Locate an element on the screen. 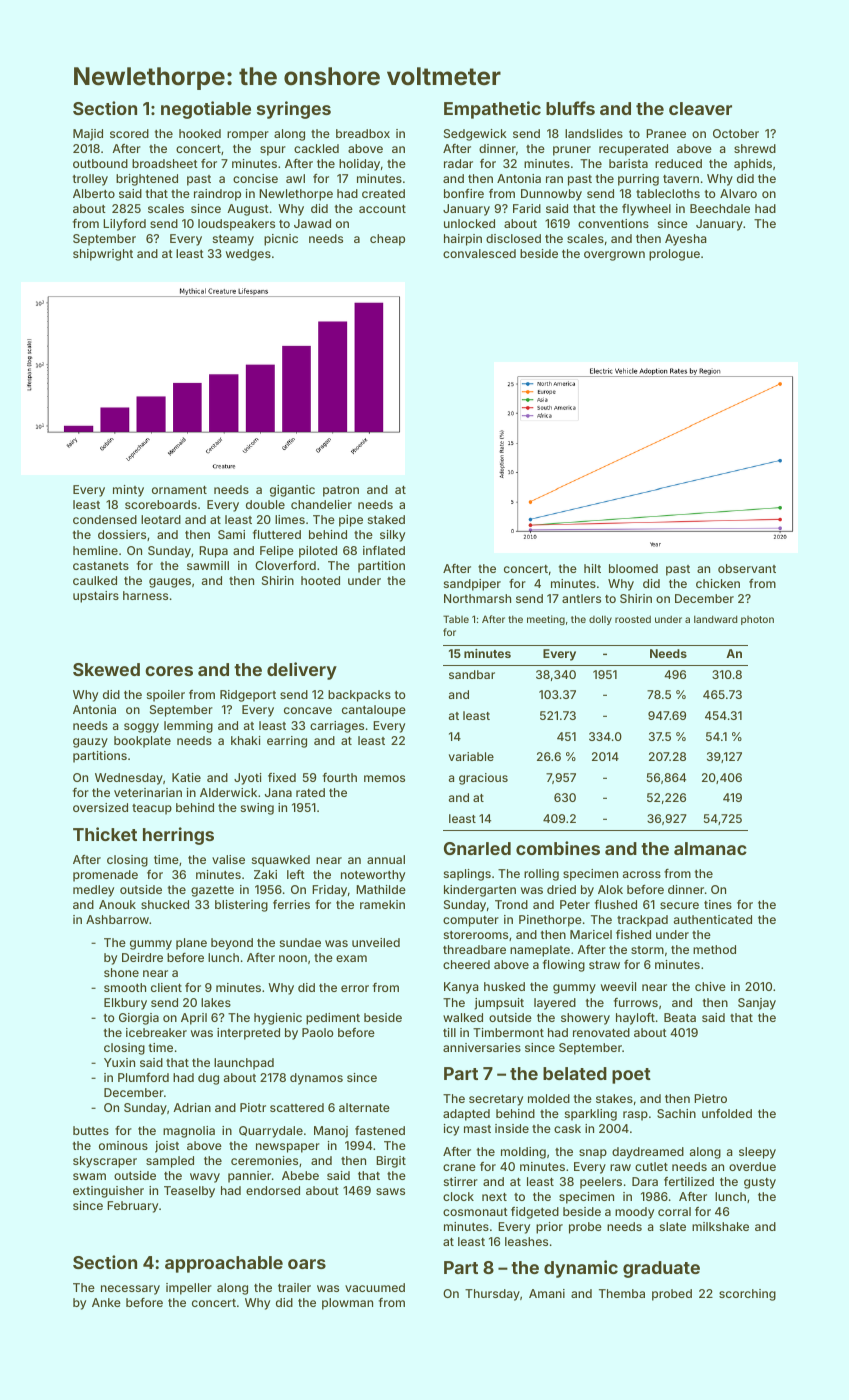  cores is located at coordinates (169, 671).
